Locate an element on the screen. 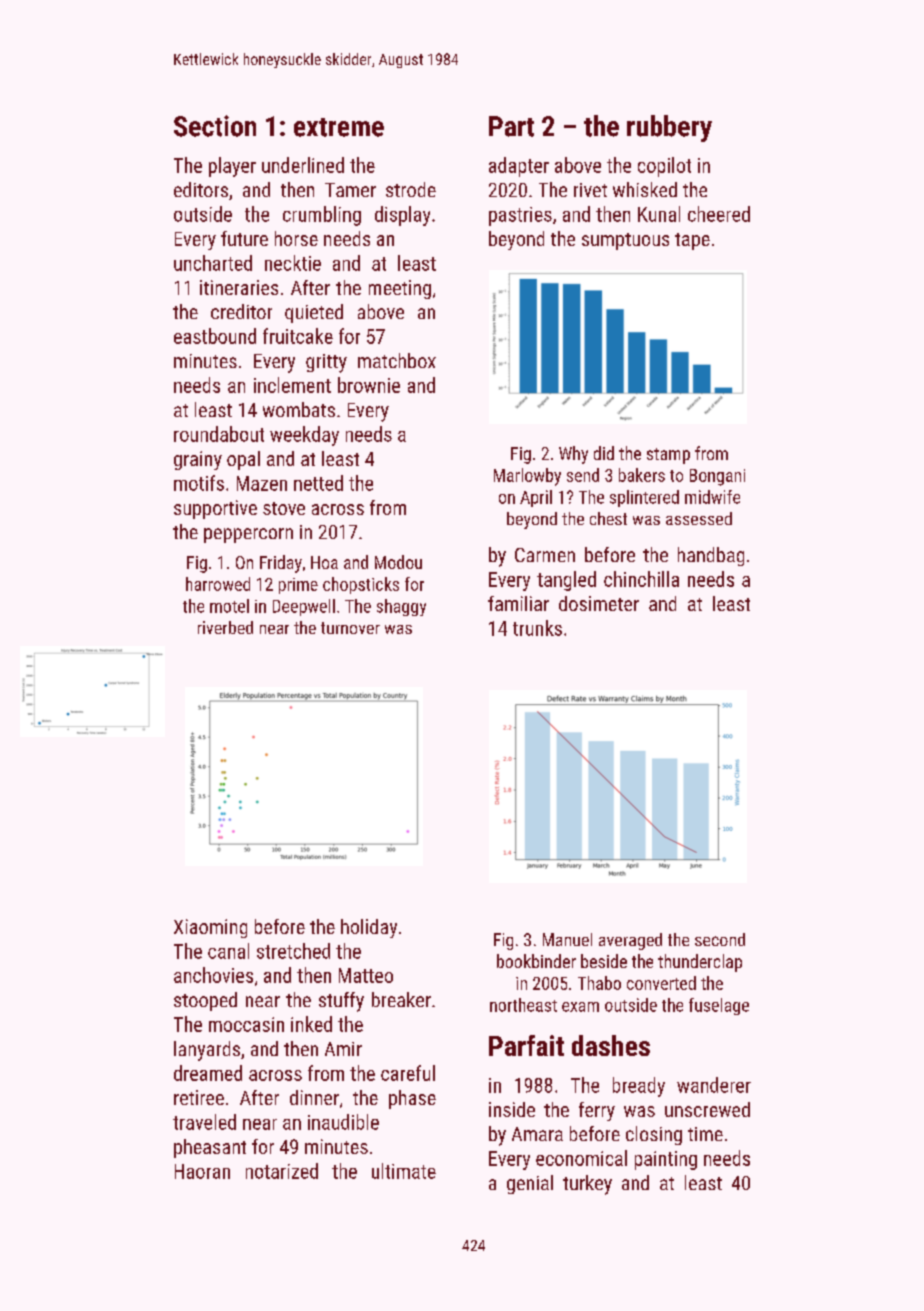 Image resolution: width=924 pixels, height=1311 pixels. retiree is located at coordinates (199, 1097).
